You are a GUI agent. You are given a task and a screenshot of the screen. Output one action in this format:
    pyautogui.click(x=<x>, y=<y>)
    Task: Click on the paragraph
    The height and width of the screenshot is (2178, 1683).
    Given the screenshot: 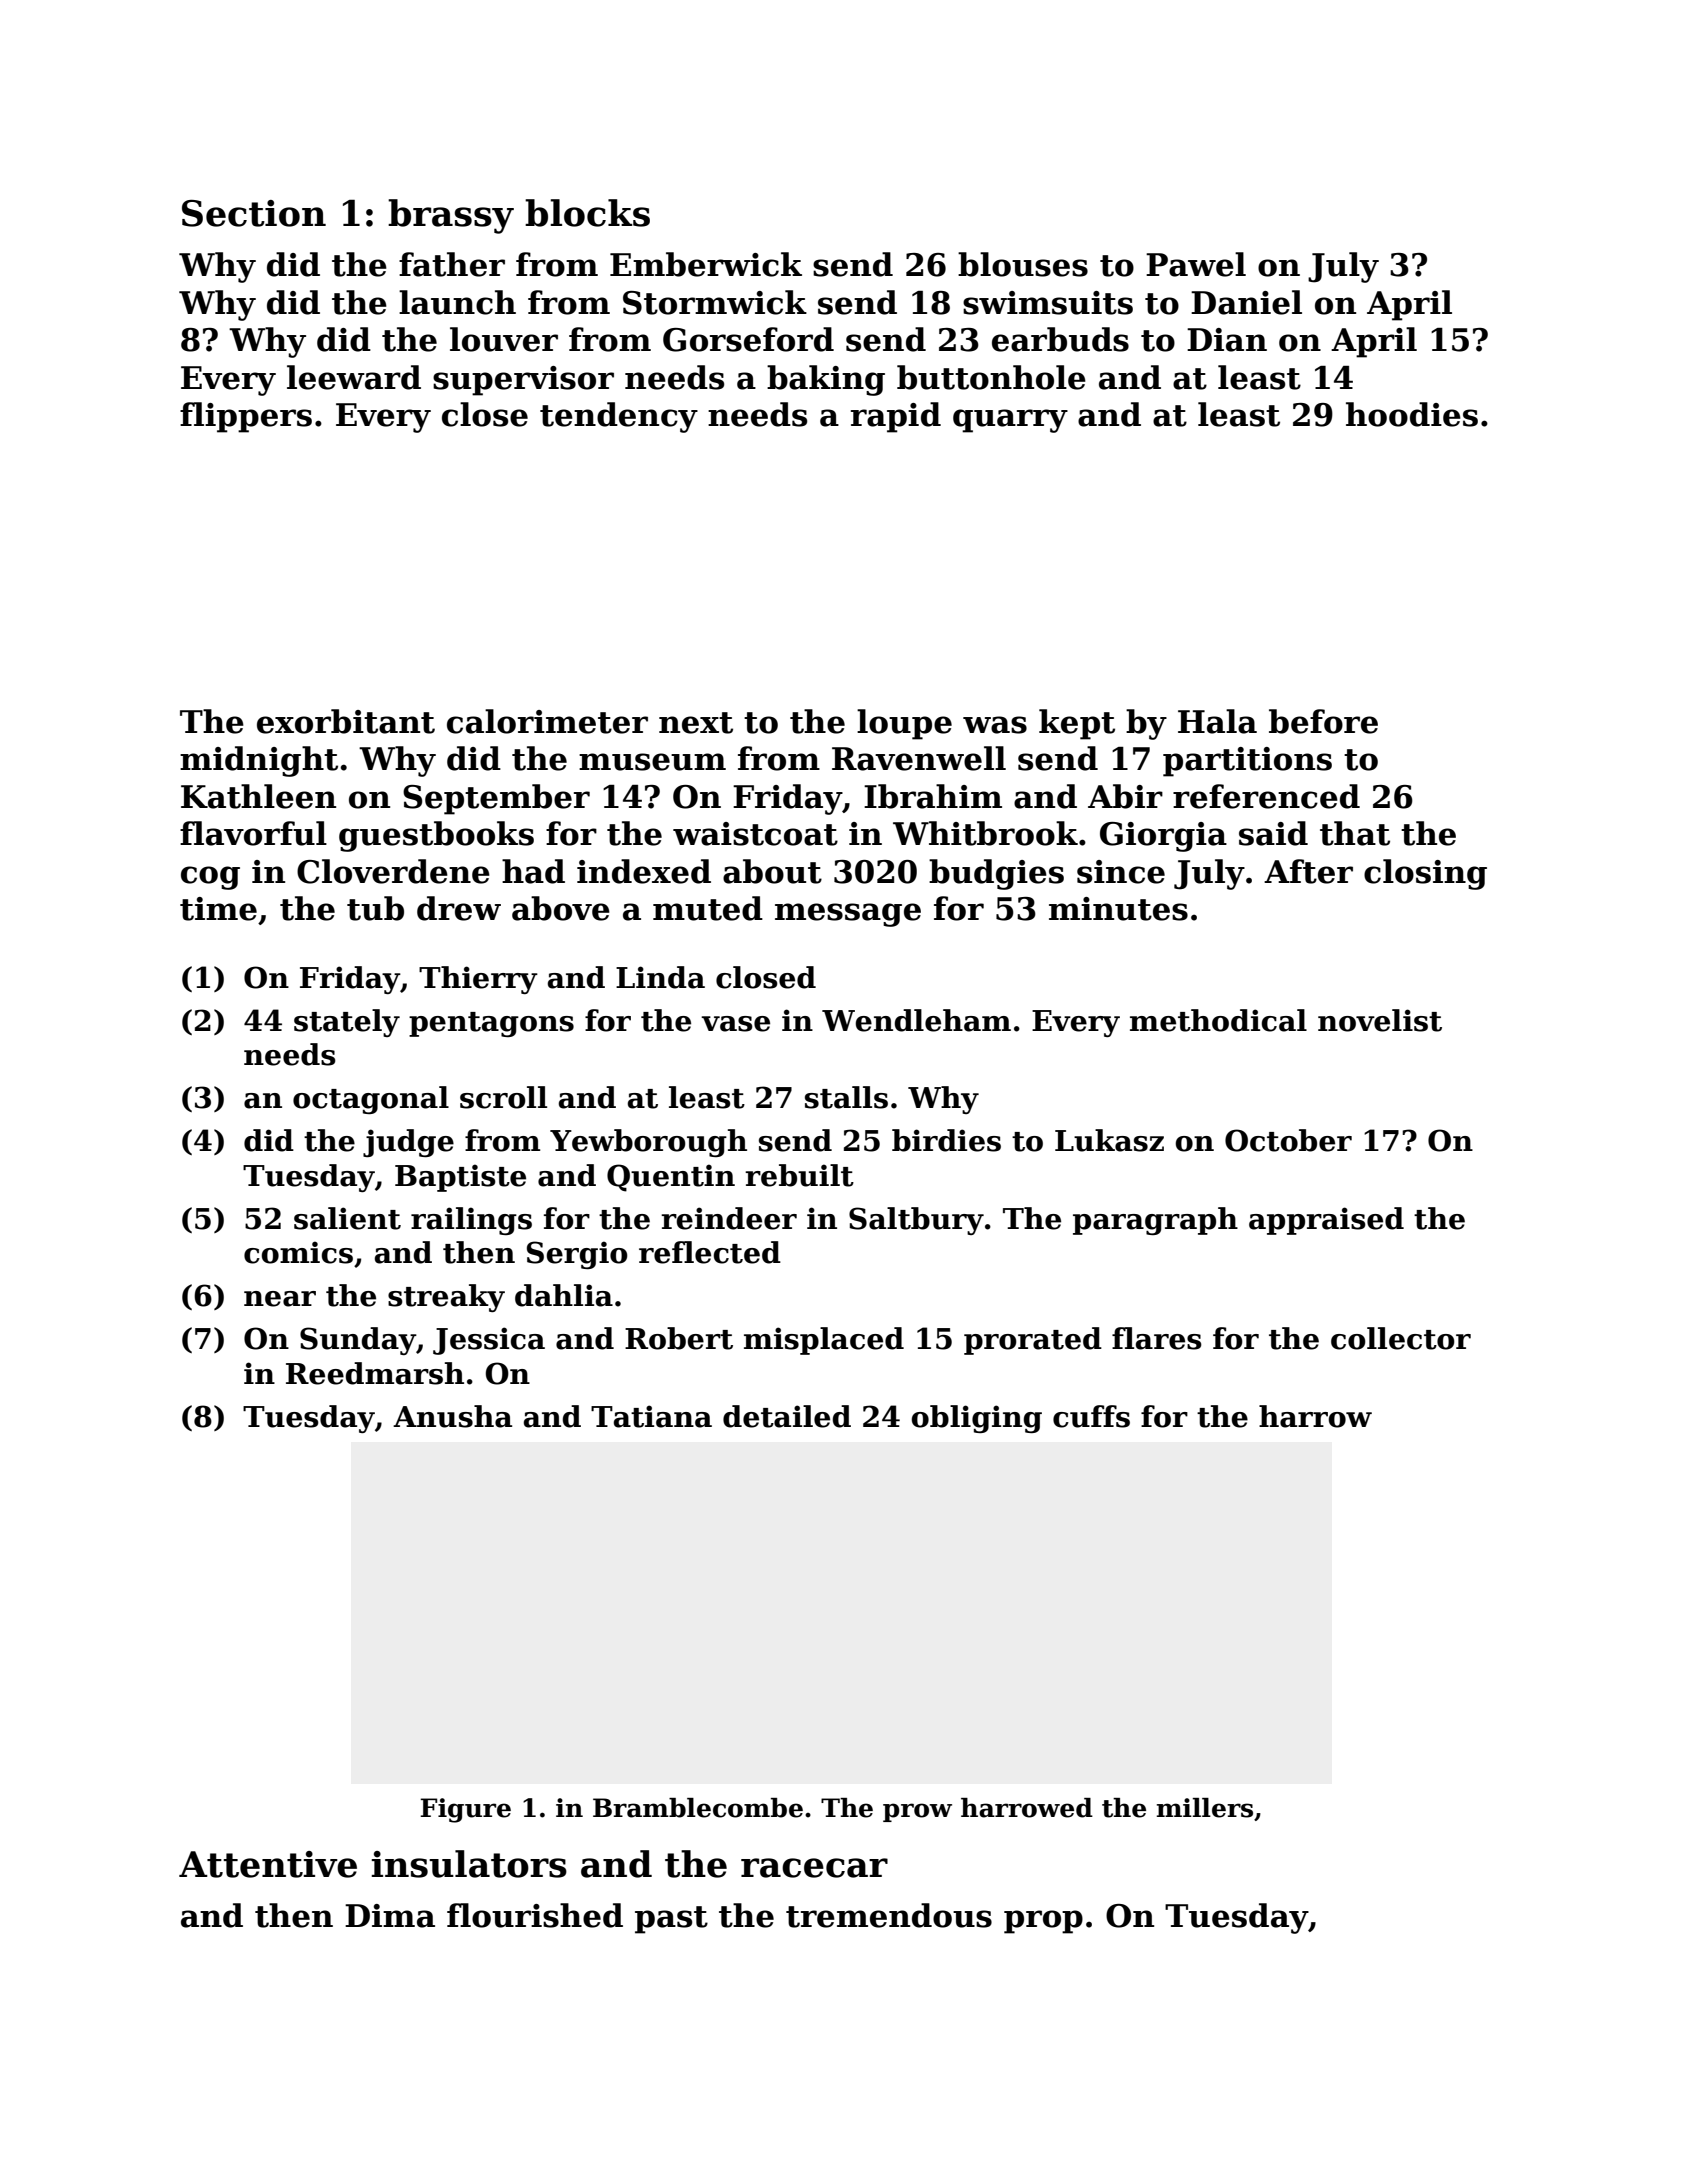 What is the action you would take?
    pyautogui.click(x=1155, y=1221)
